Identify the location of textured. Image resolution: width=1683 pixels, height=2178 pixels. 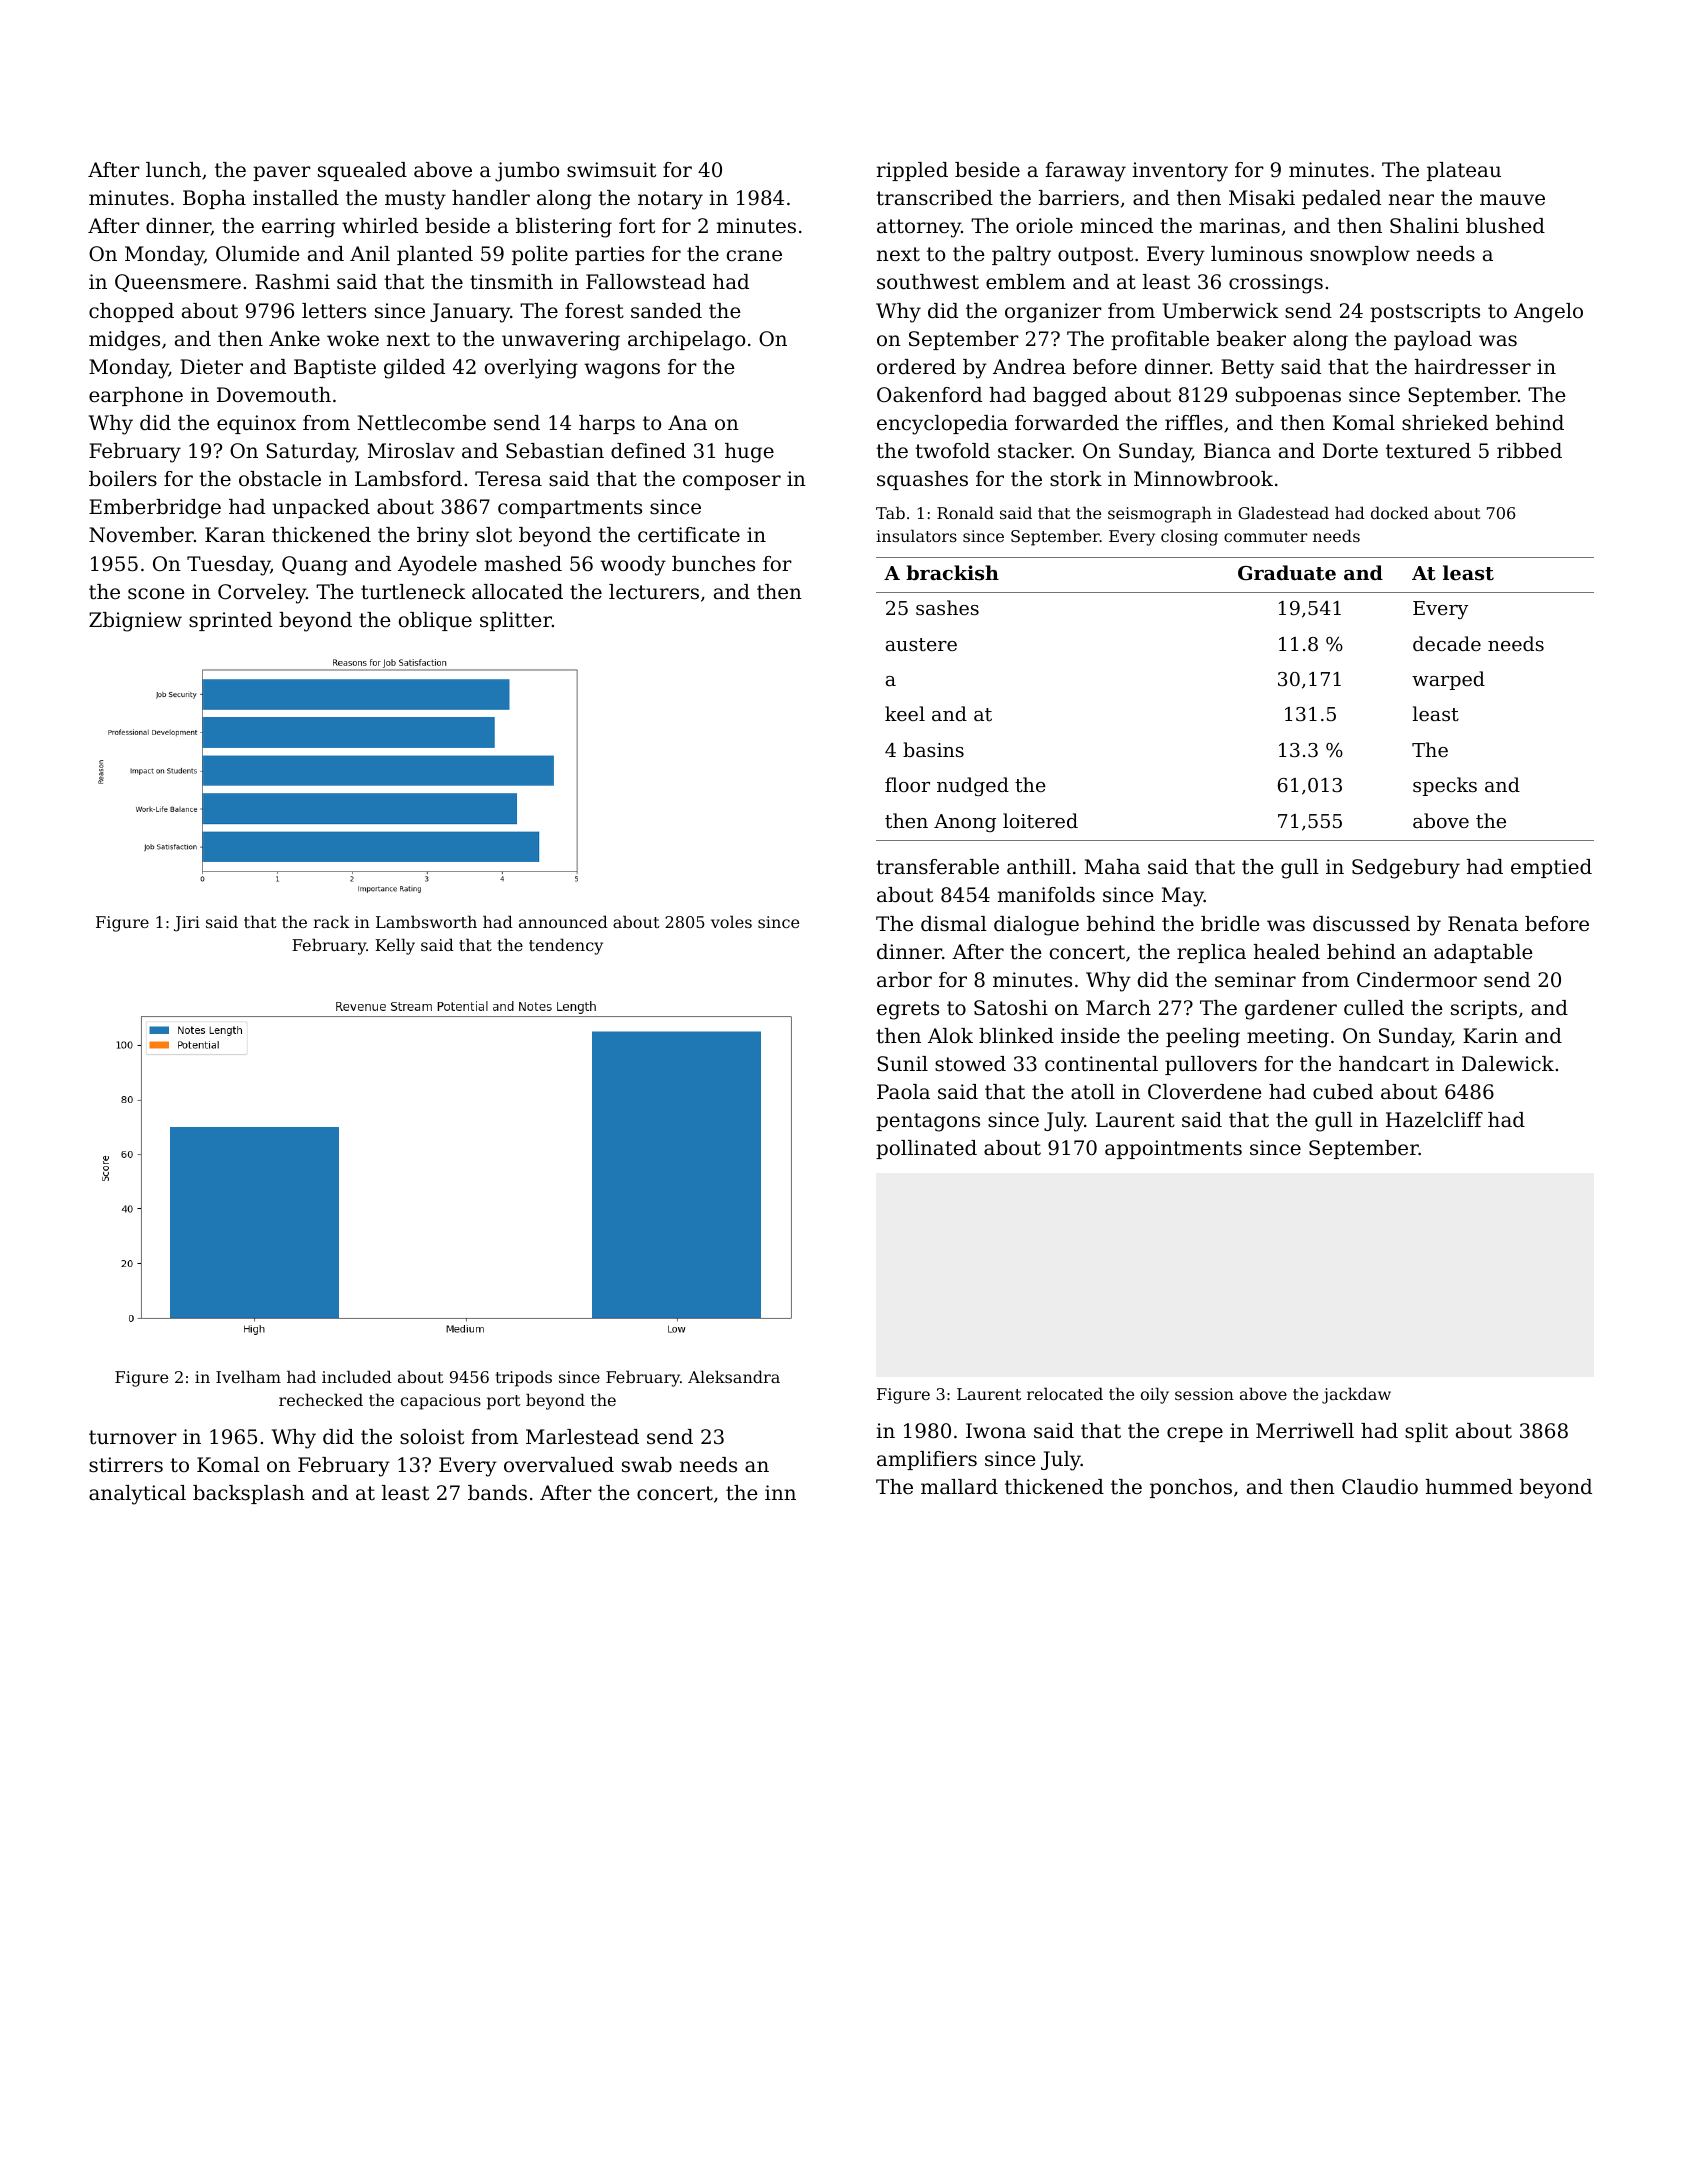
(1428, 451).
